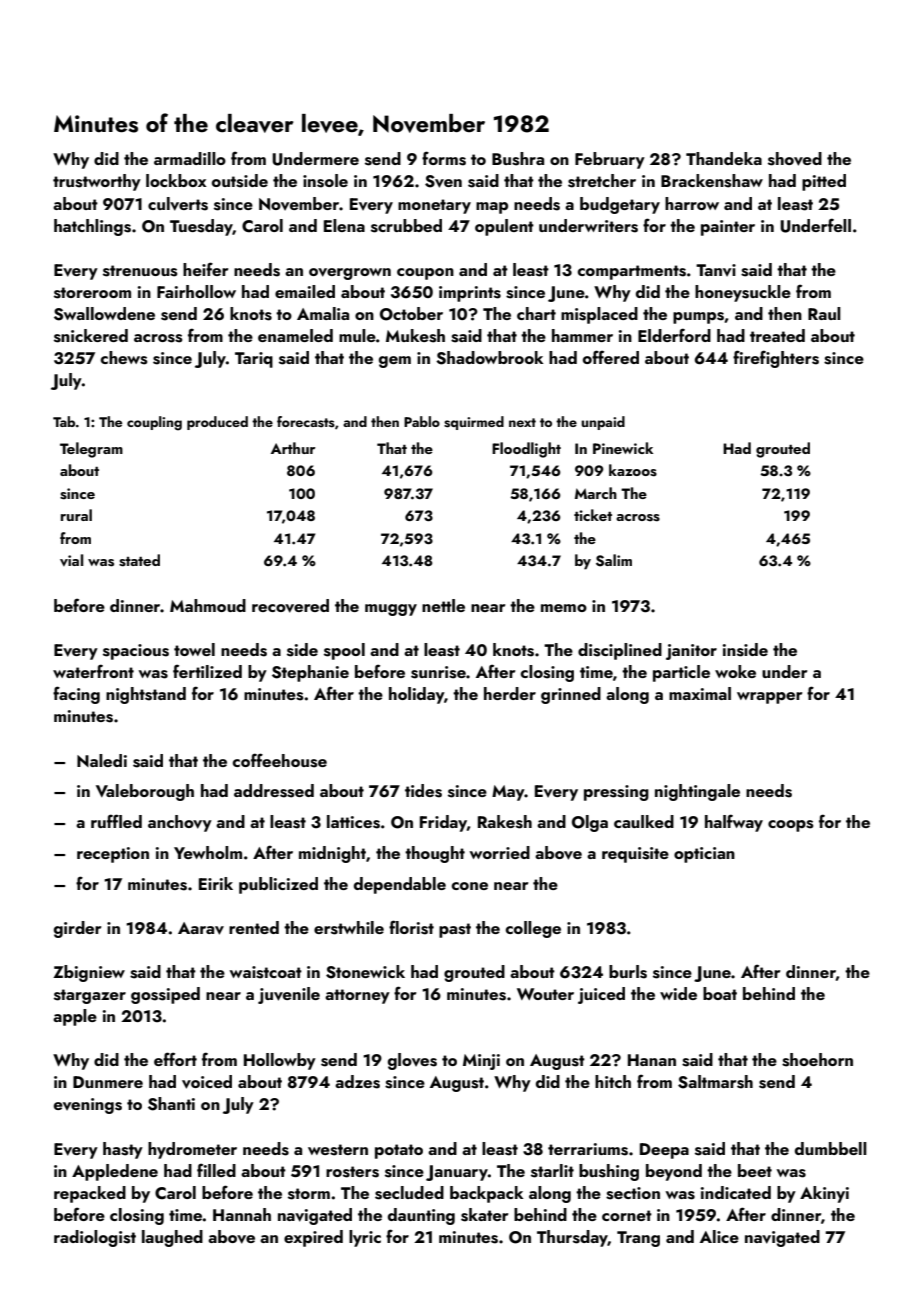  What do you see at coordinates (201, 227) in the screenshot?
I see `Tuesday` at bounding box center [201, 227].
